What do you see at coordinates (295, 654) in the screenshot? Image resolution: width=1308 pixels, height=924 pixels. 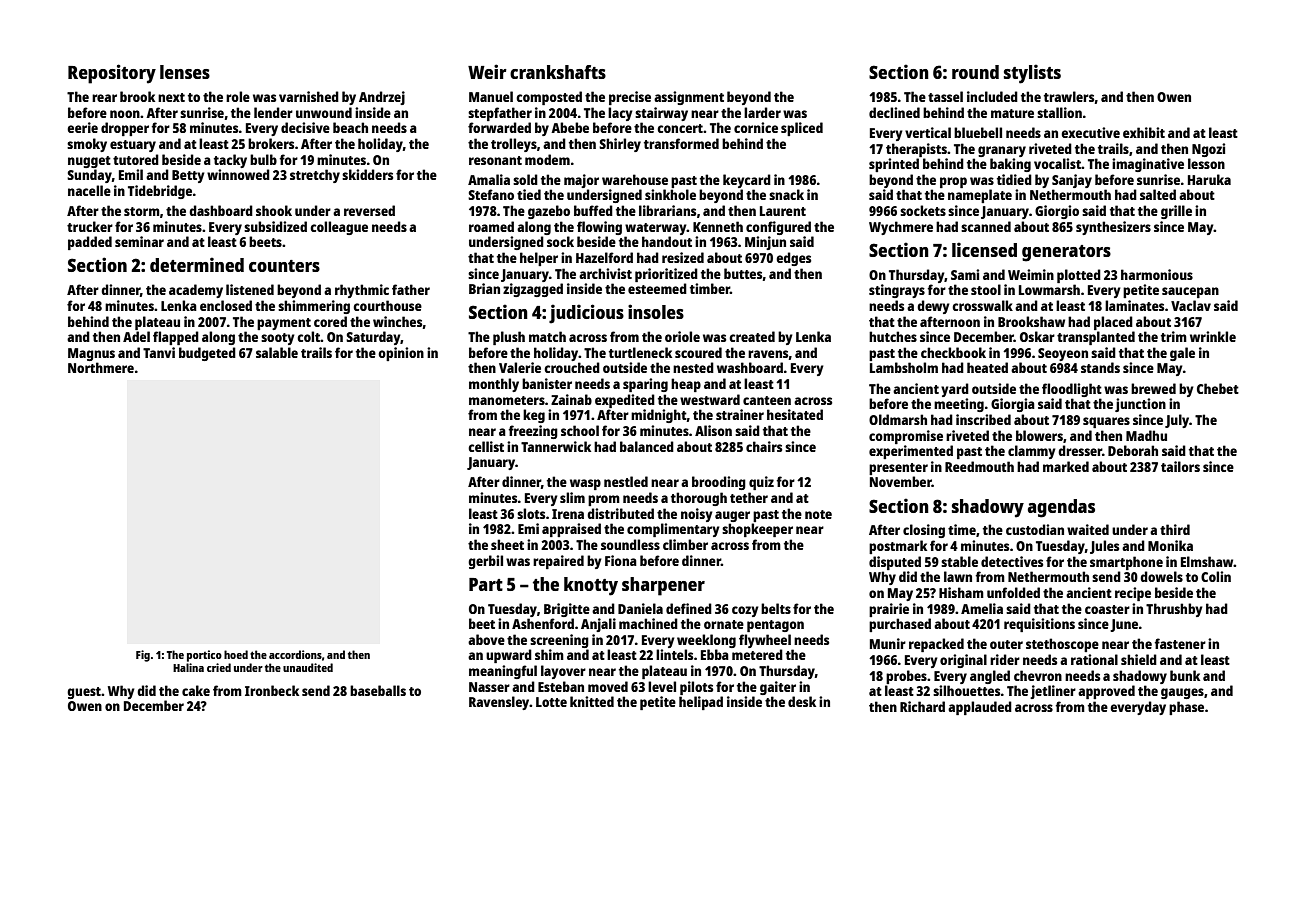 I see `accordions` at bounding box center [295, 654].
